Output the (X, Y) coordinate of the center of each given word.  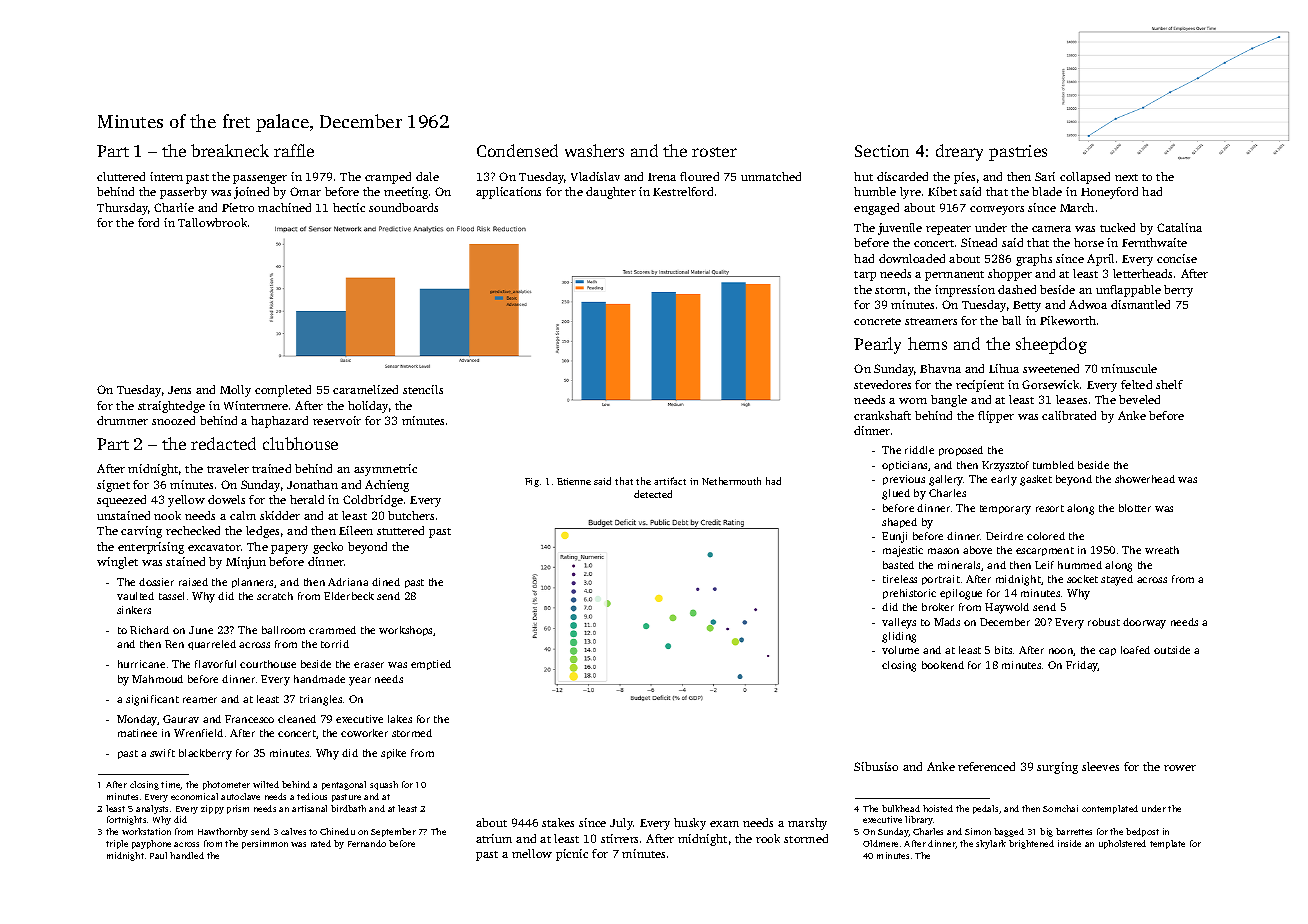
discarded (902, 176)
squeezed (121, 501)
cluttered (121, 176)
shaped (899, 523)
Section (882, 151)
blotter (1135, 508)
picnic (572, 855)
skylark (991, 844)
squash (384, 785)
